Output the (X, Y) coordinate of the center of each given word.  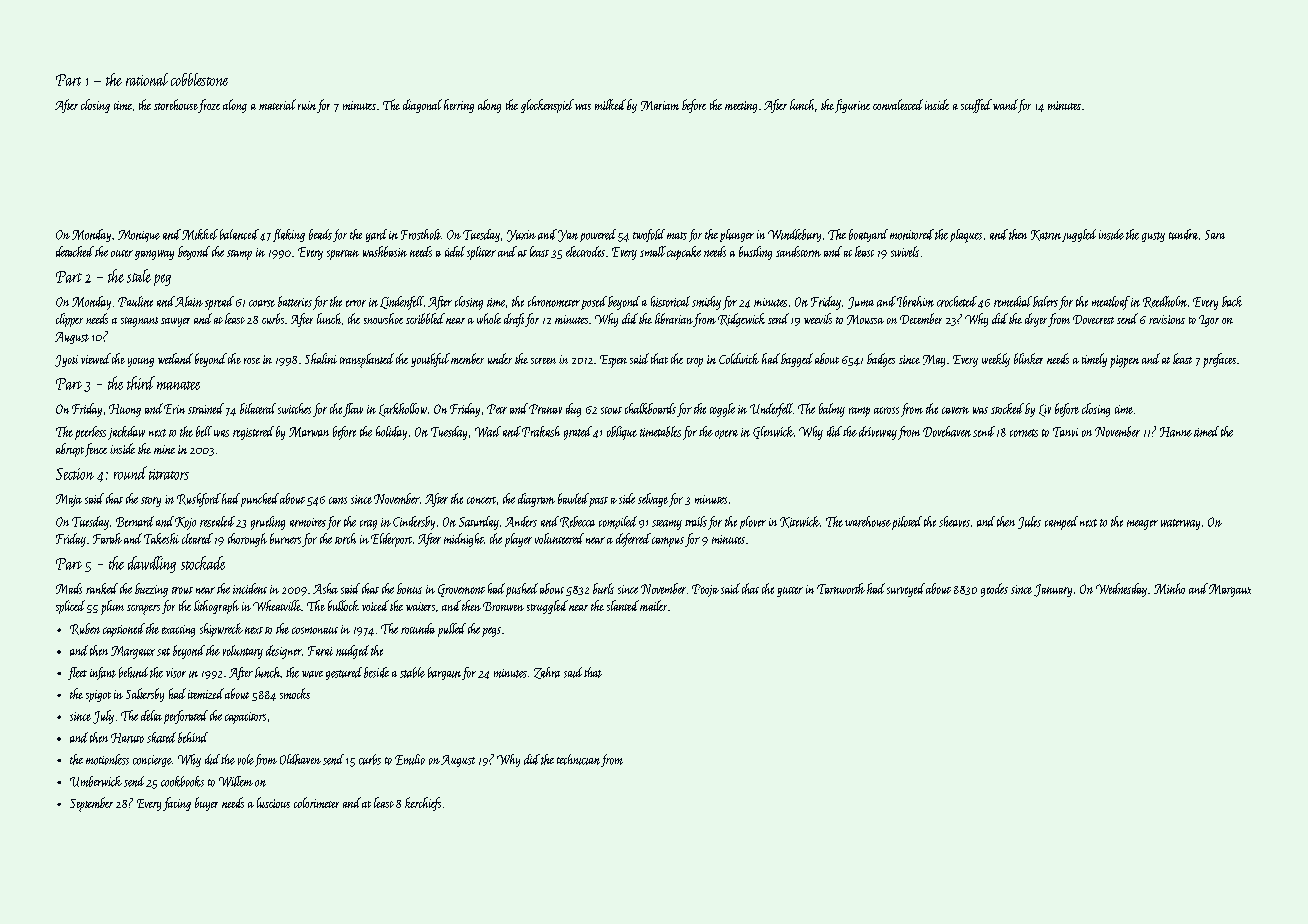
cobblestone (199, 79)
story (151, 502)
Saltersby (145, 695)
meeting (741, 107)
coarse (262, 303)
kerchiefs (423, 804)
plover (753, 522)
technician (578, 759)
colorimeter (316, 802)
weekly (996, 360)
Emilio (410, 759)
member (467, 358)
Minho (1169, 588)
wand (1005, 104)
